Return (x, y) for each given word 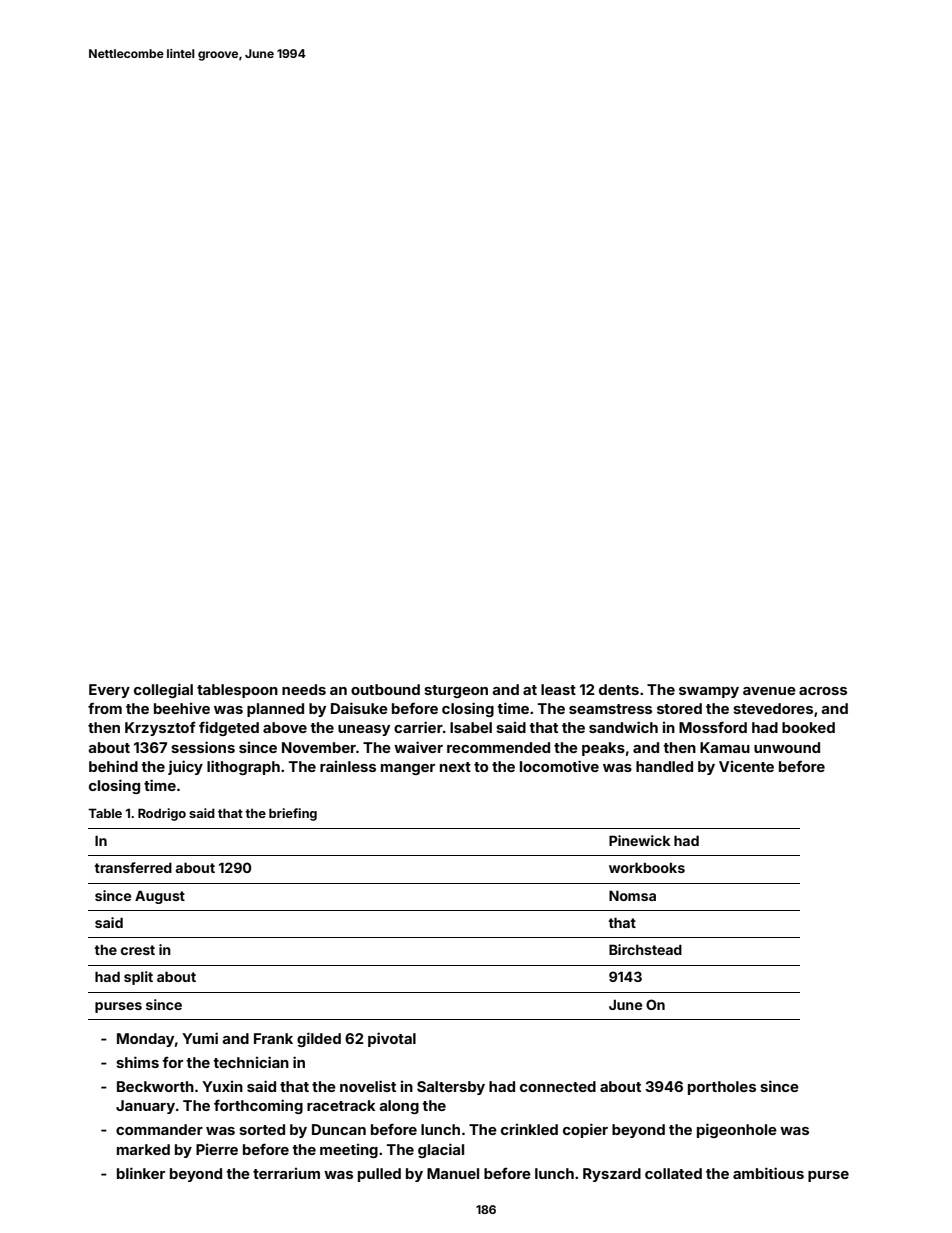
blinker (141, 1173)
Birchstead (645, 949)
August (160, 897)
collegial (163, 690)
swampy (709, 692)
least (558, 689)
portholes (722, 1088)
